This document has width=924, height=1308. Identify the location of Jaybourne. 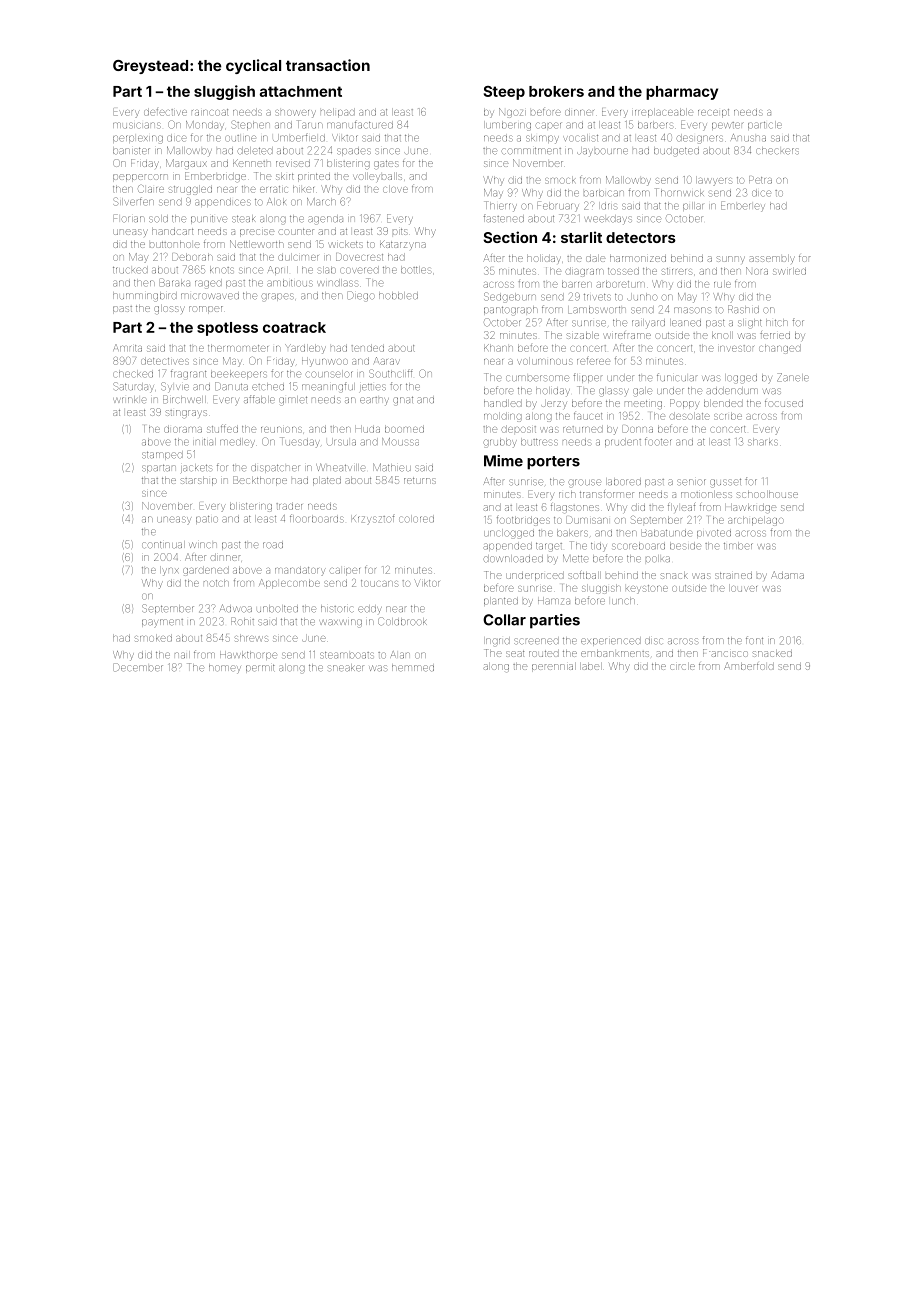
(602, 152).
